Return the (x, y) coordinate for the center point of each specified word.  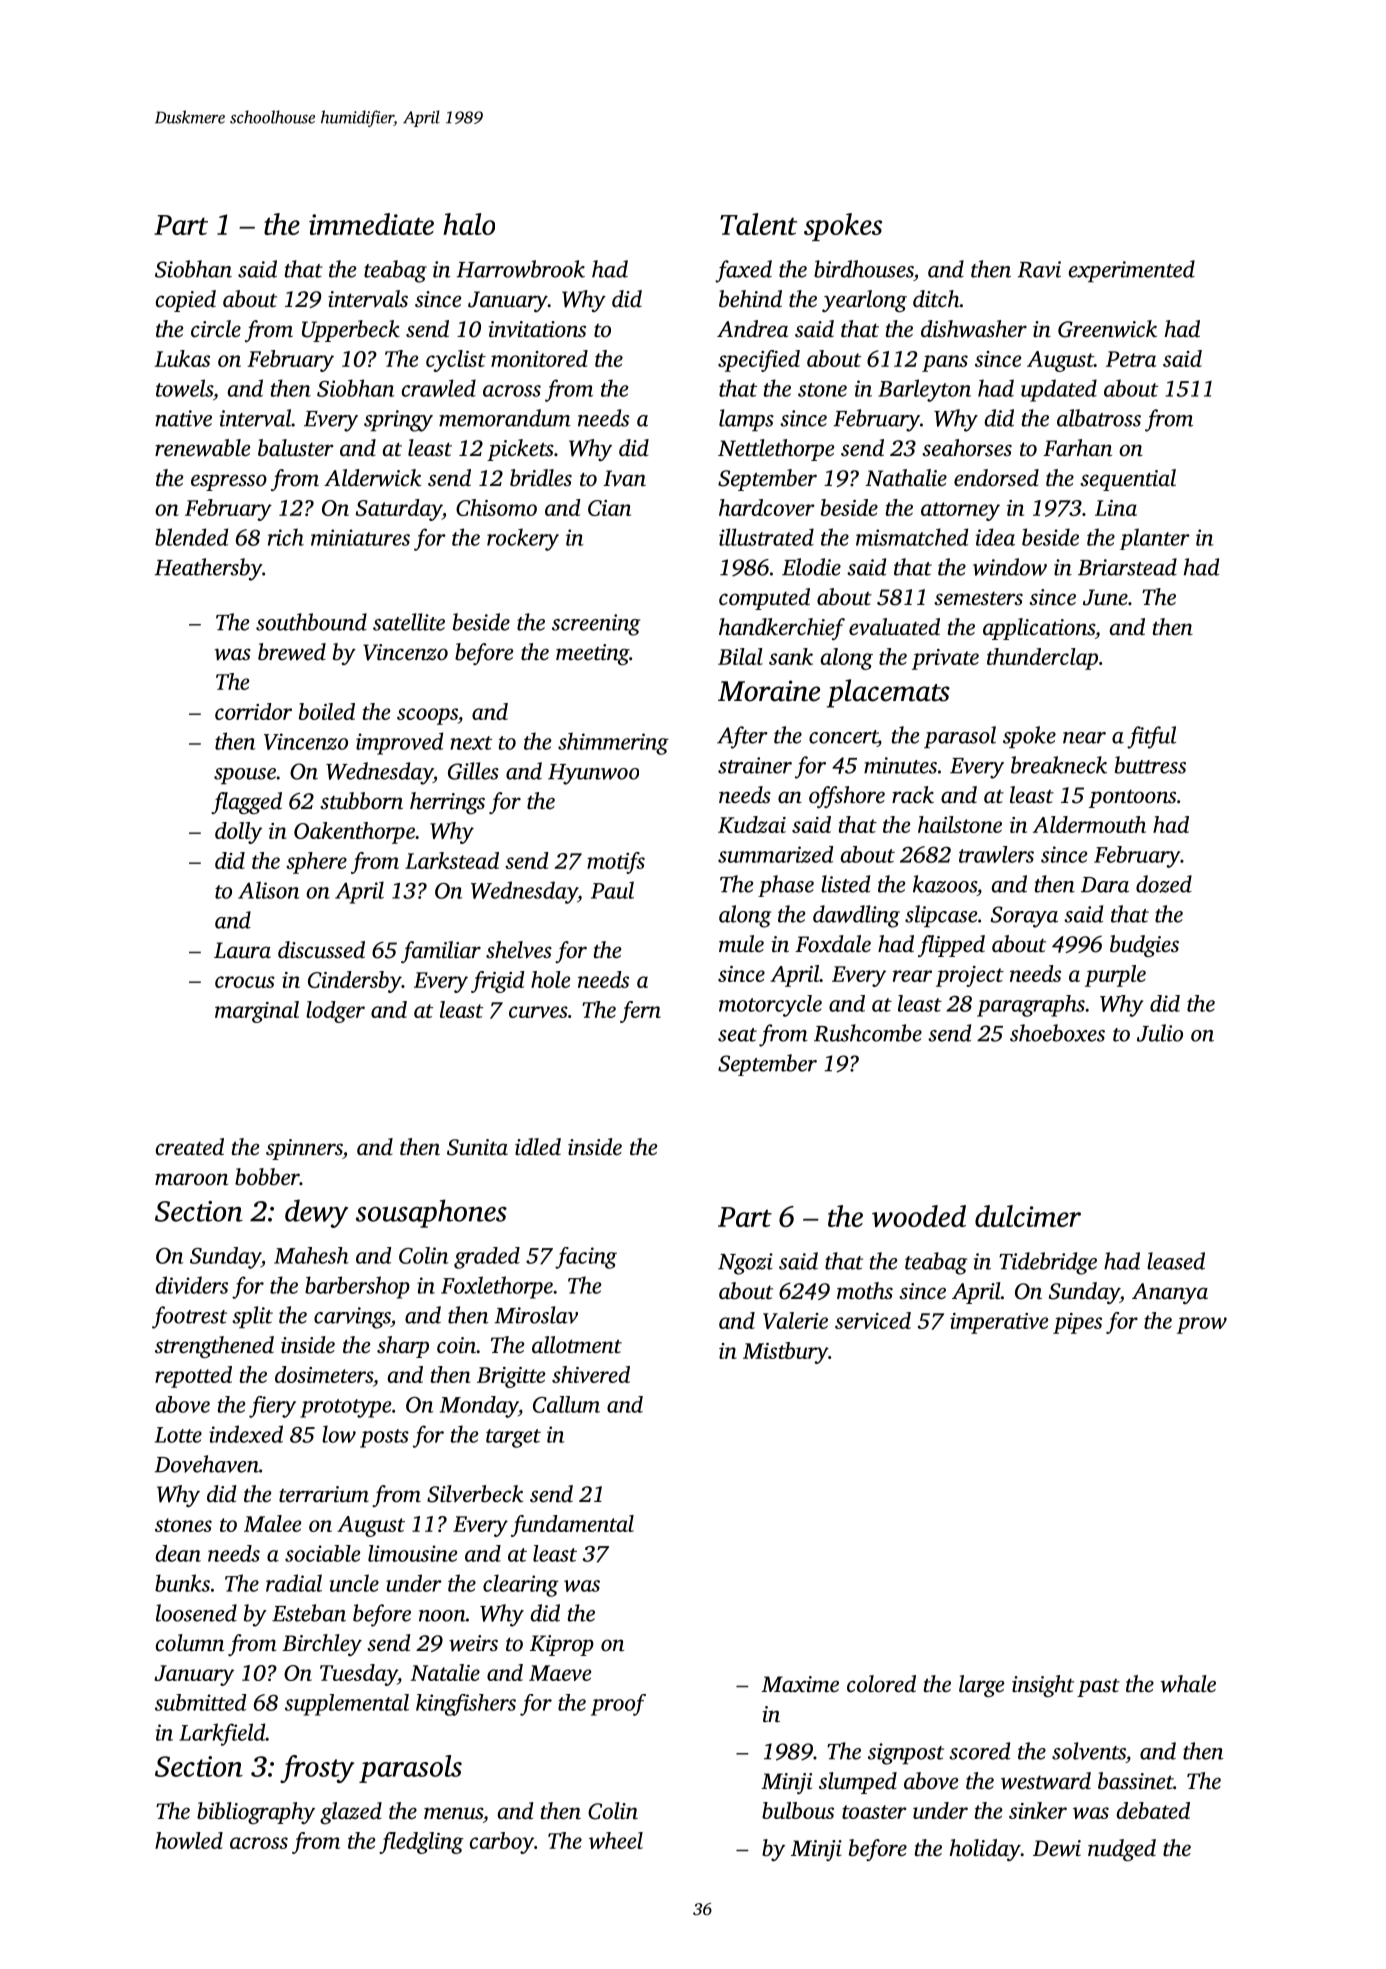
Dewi (1057, 1848)
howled (189, 1840)
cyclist (456, 361)
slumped (858, 1783)
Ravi (1039, 269)
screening (596, 625)
